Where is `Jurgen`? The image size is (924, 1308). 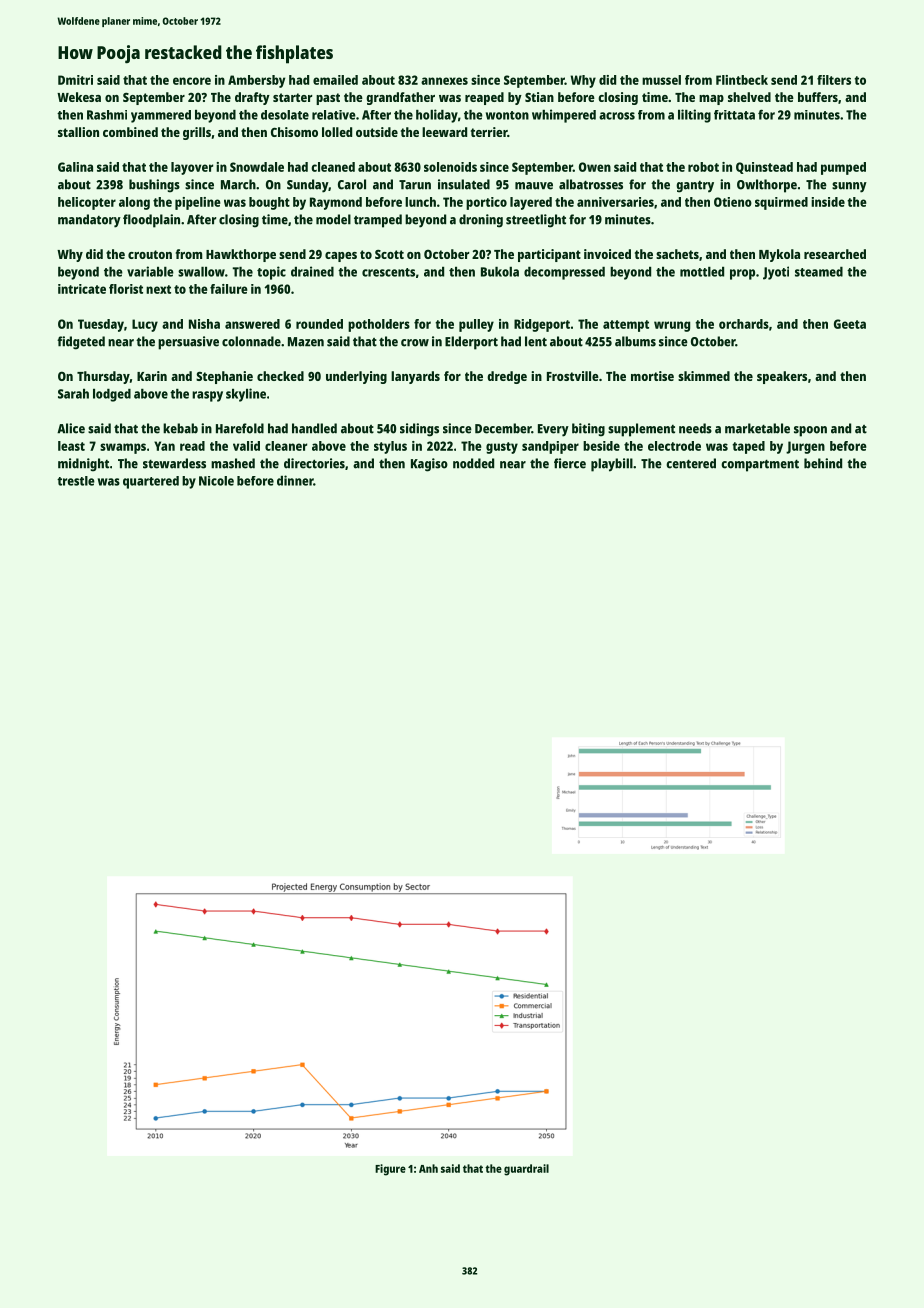 Jurgen is located at coordinates (805, 447).
